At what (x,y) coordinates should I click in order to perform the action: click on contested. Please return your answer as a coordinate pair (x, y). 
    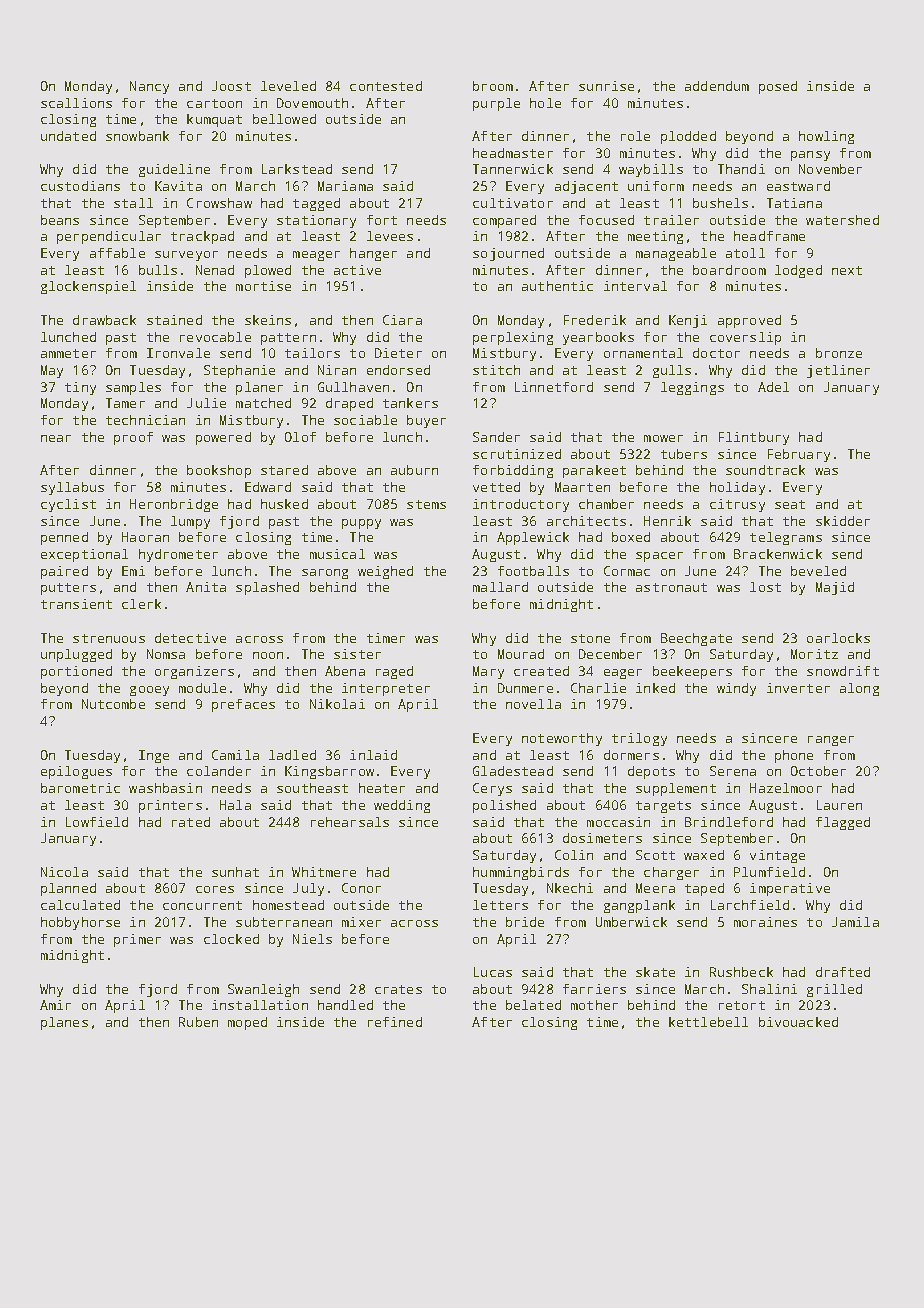
    Looking at the image, I should click on (386, 86).
